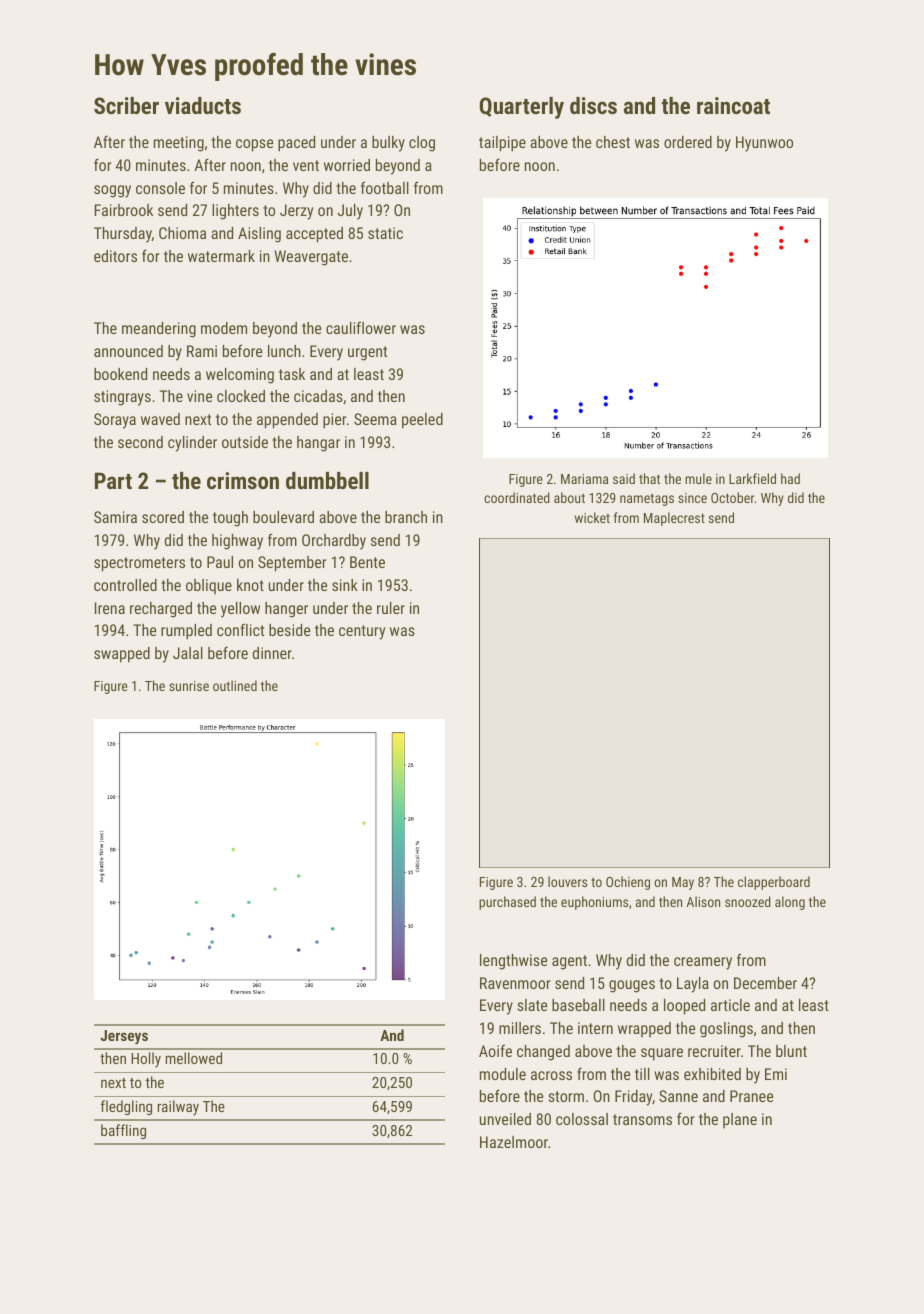 The height and width of the page is (1314, 924). Describe the element at coordinates (194, 1058) in the page. I see `mellowed` at that location.
